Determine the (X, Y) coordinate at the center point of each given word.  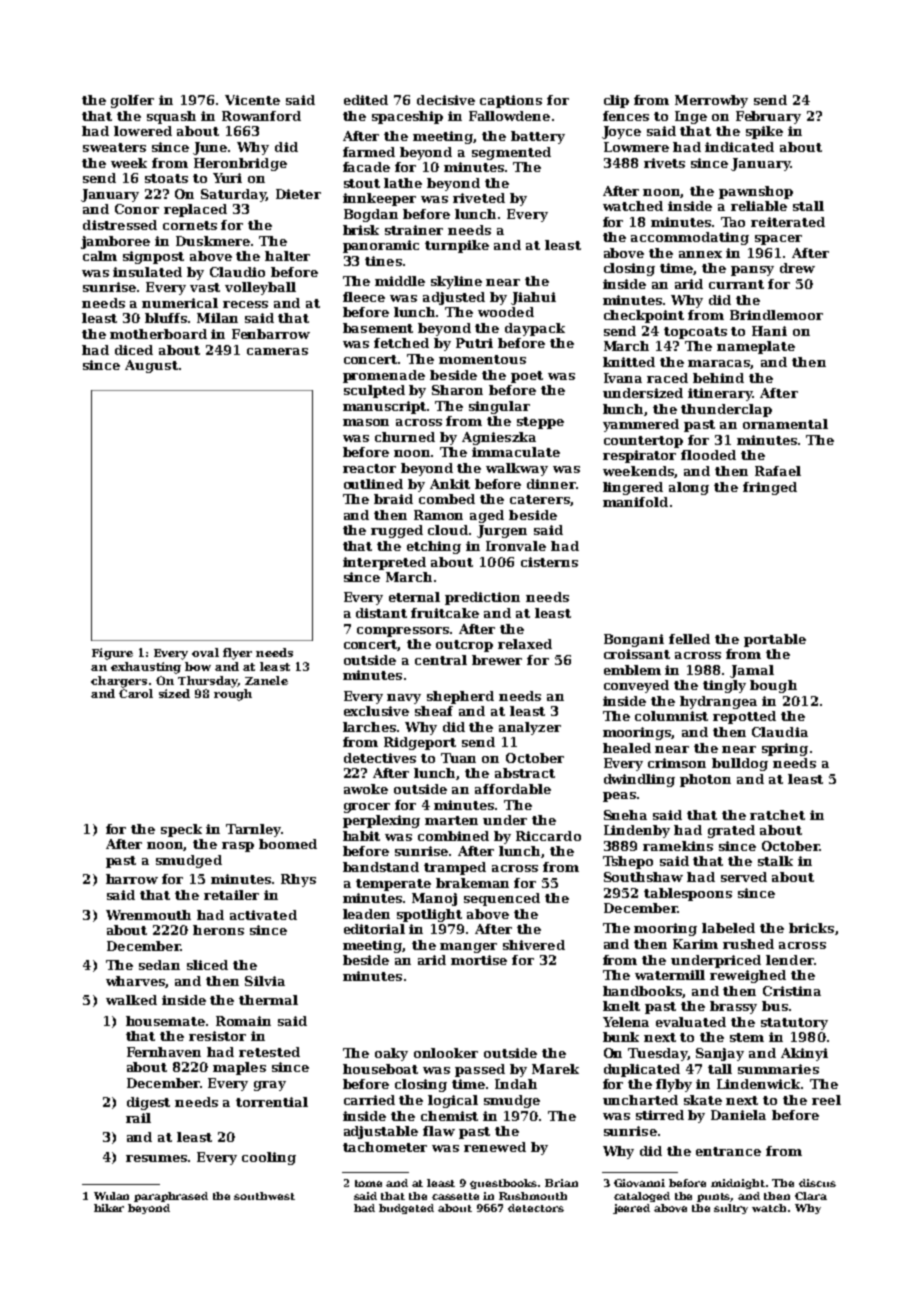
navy (404, 699)
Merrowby (711, 101)
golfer (132, 101)
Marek (555, 1069)
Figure (112, 654)
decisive (446, 100)
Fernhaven (164, 1052)
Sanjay (720, 1054)
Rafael (778, 471)
